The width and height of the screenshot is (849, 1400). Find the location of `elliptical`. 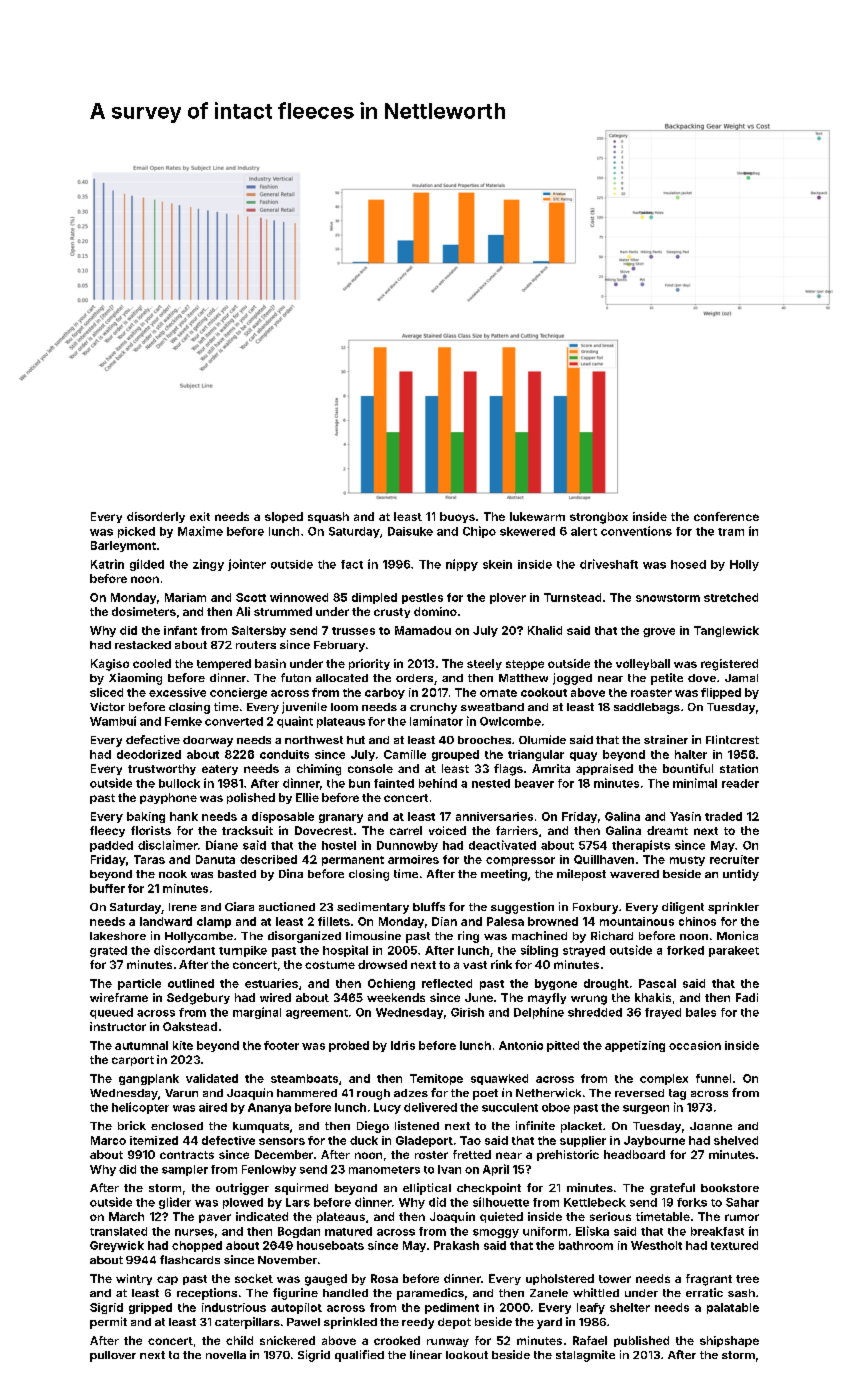

elliptical is located at coordinates (427, 1189).
